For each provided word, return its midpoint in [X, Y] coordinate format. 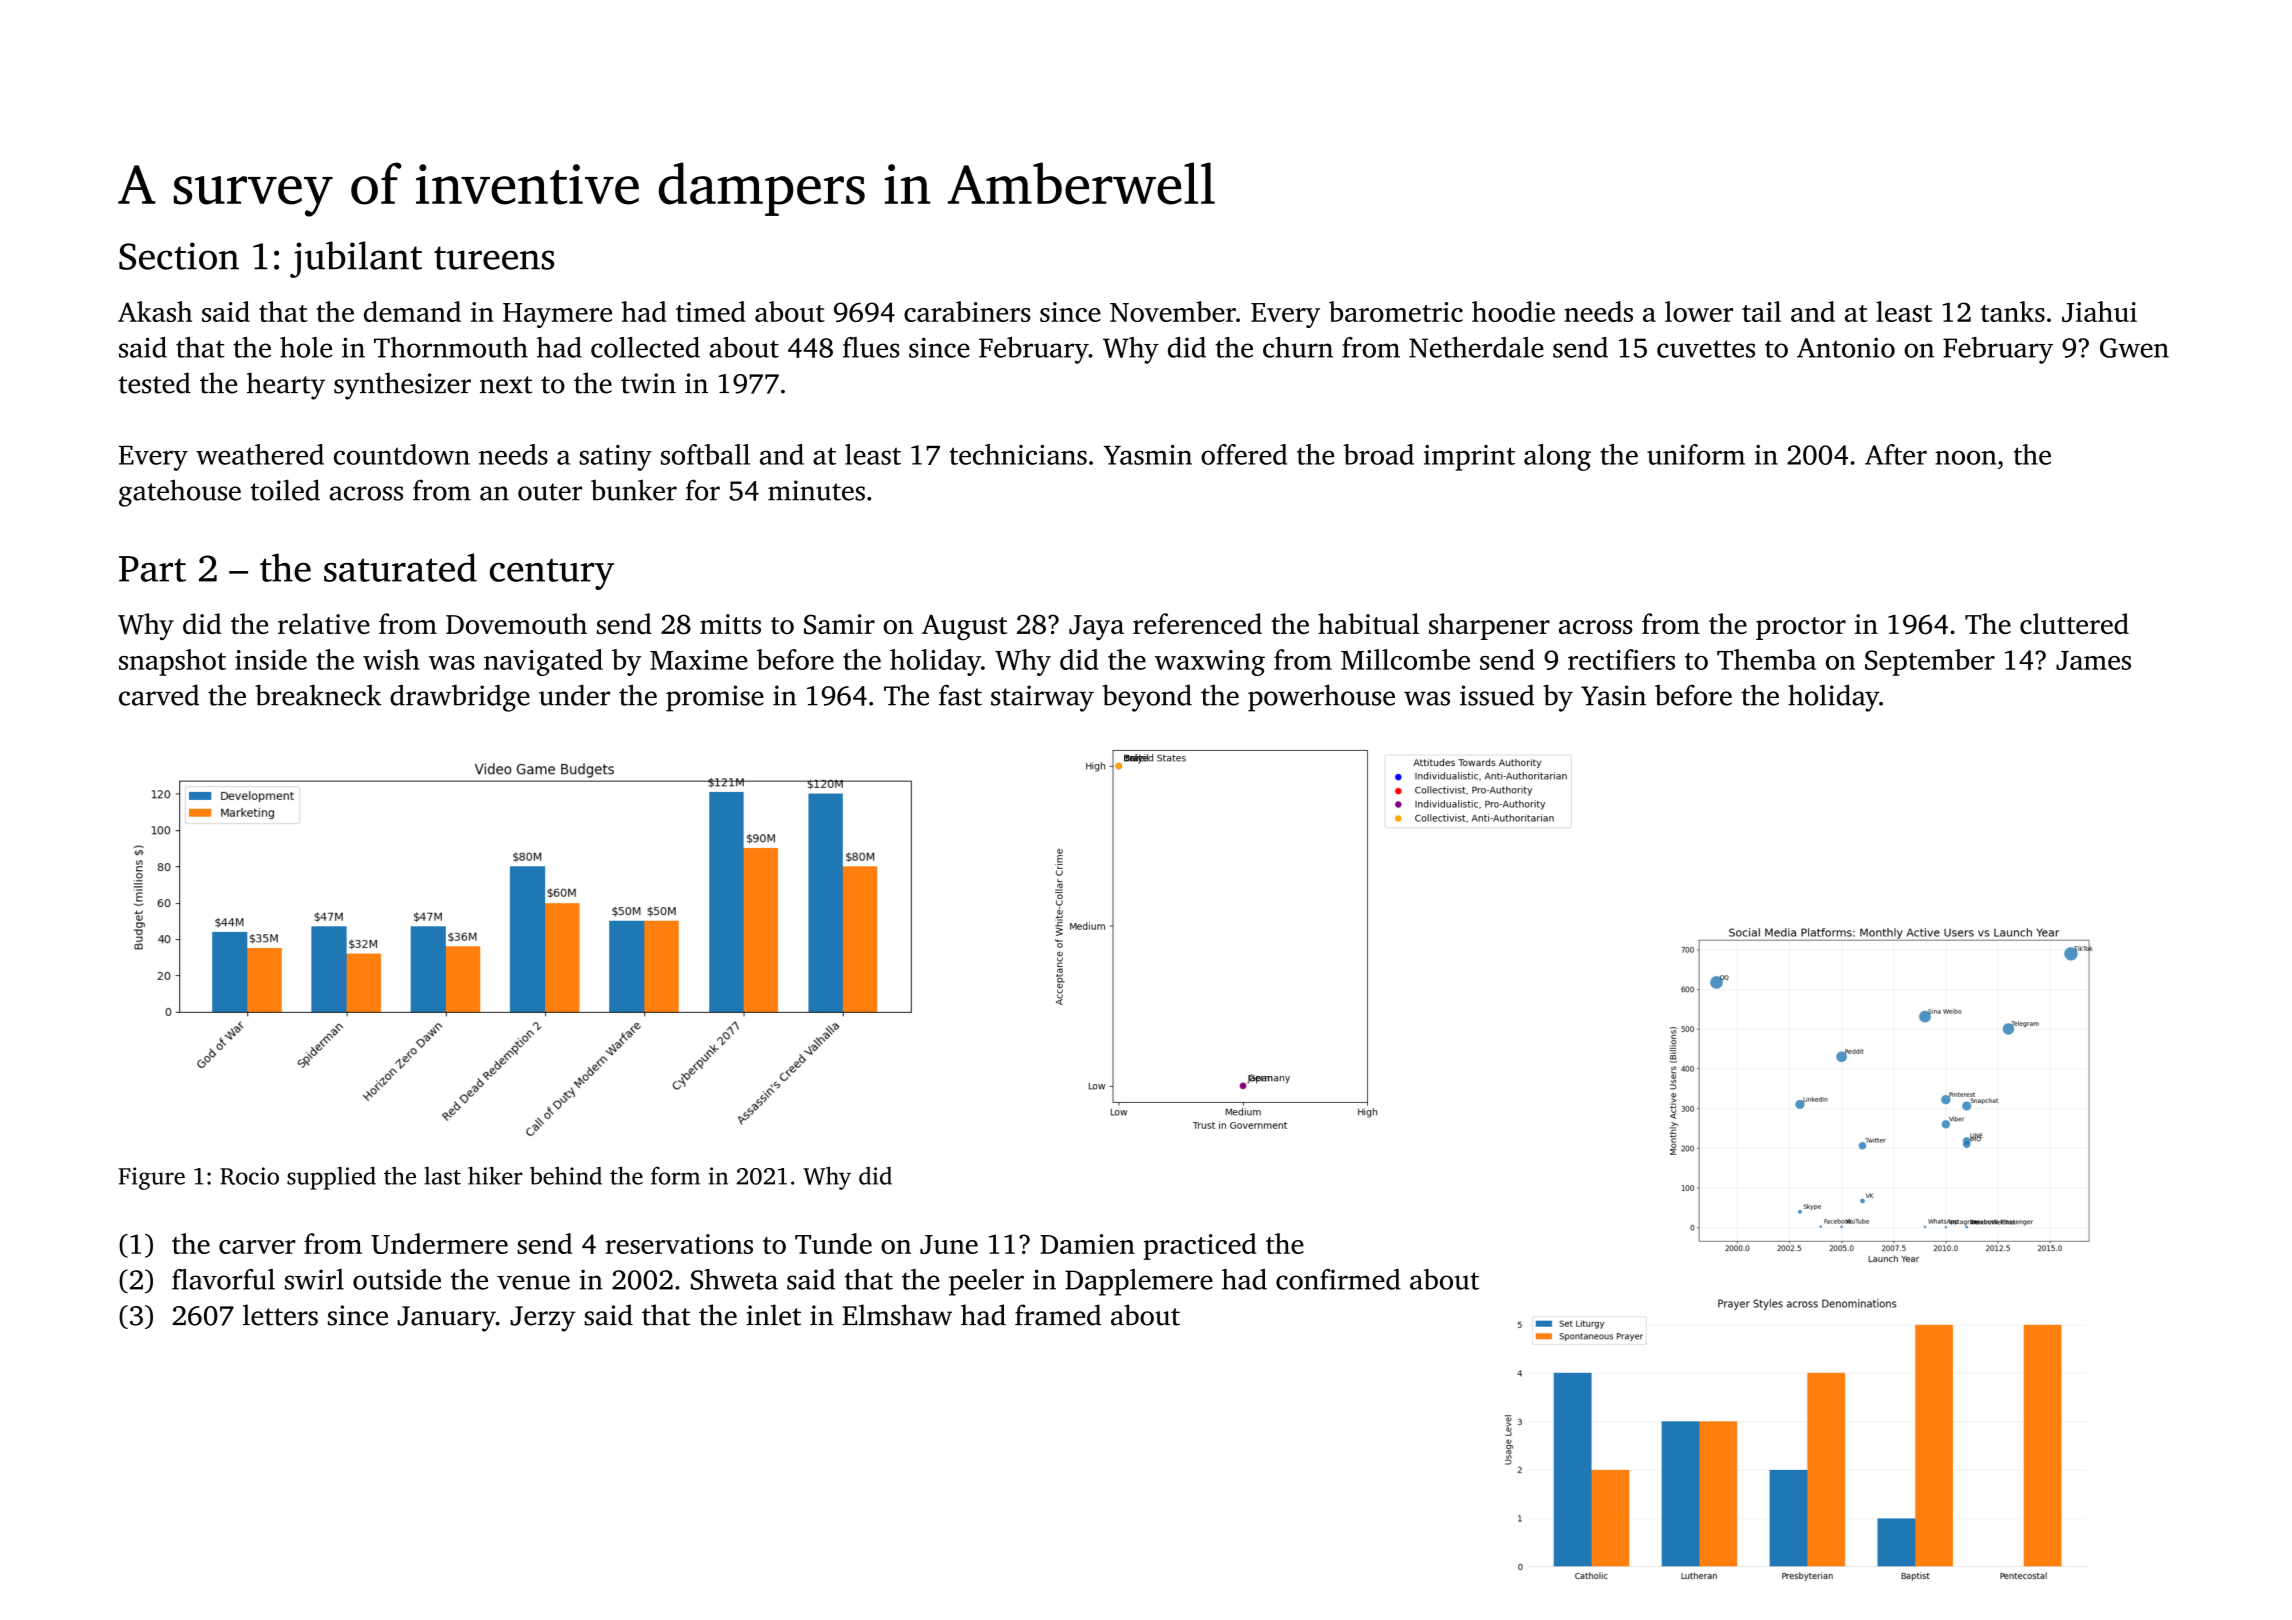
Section [179, 256]
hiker [495, 1175]
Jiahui [2099, 311]
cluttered [2074, 623]
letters [280, 1315]
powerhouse [1321, 698]
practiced [1200, 1246]
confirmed [1338, 1279]
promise [715, 698]
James [2093, 660]
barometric [1396, 311]
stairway [1042, 698]
